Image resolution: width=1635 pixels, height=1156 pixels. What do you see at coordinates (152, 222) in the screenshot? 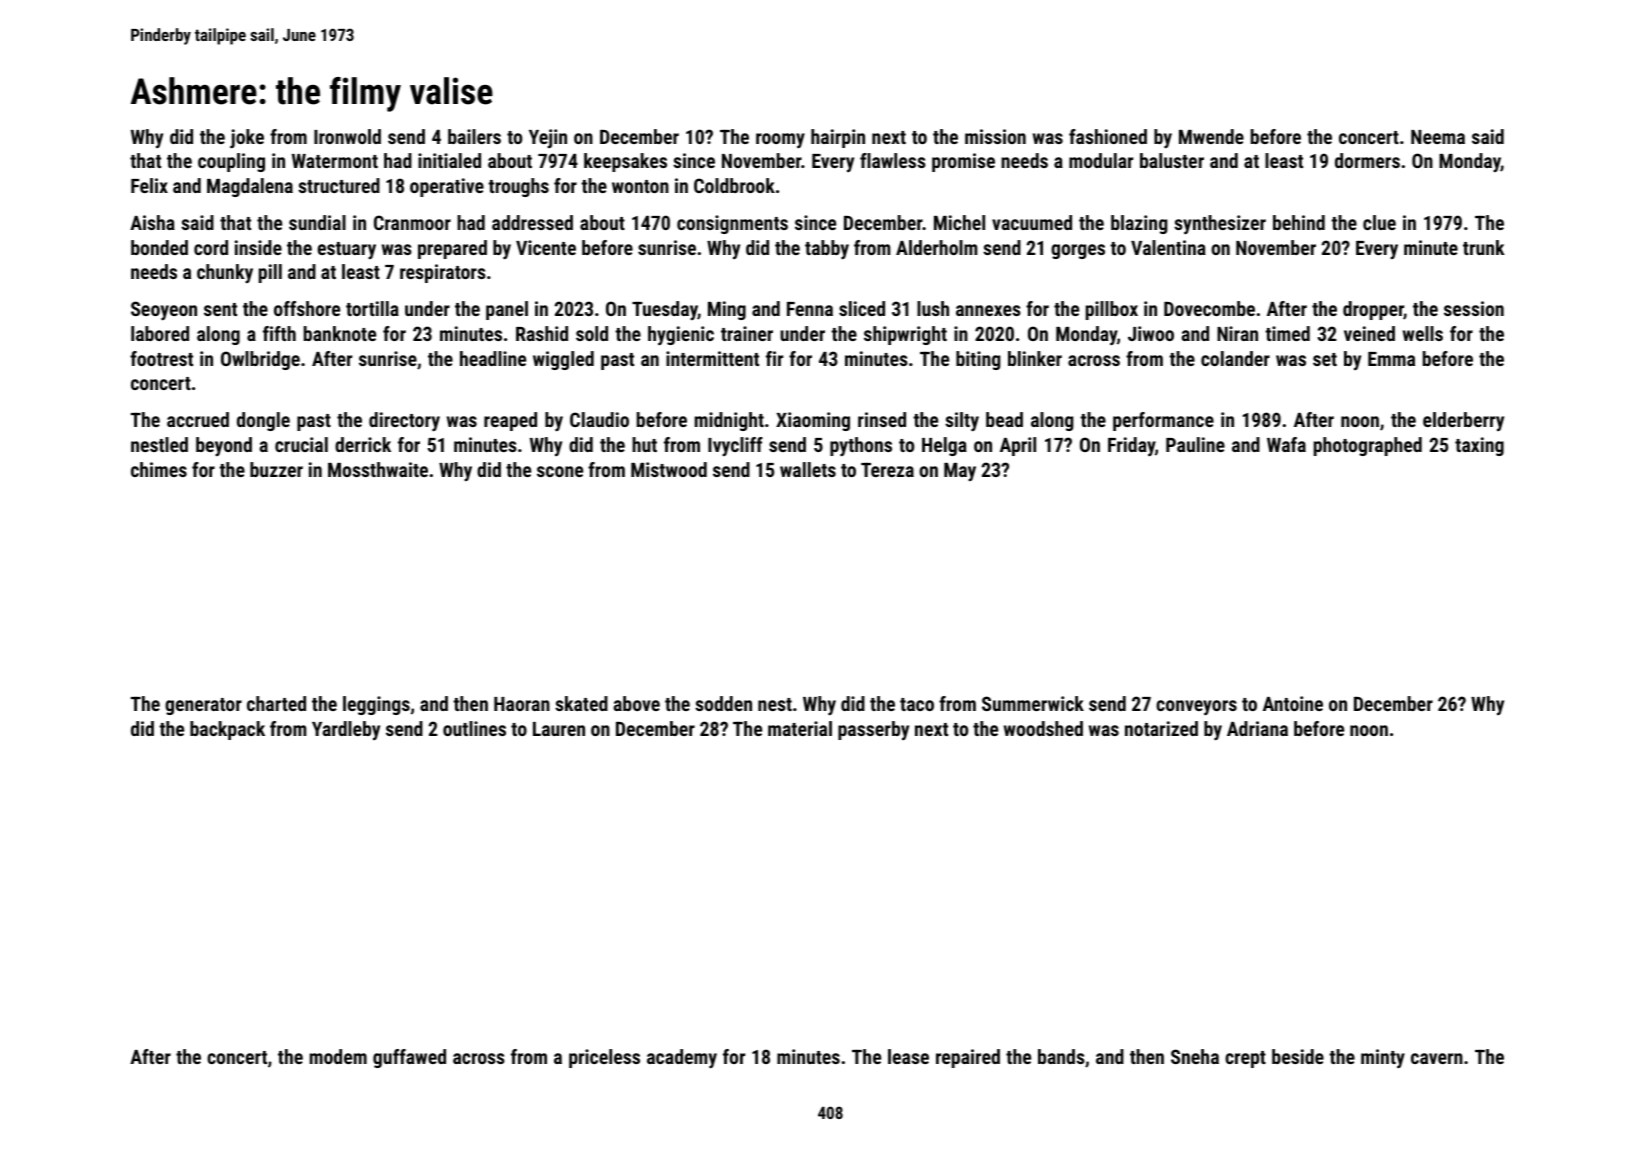
I see `Aisha` at bounding box center [152, 222].
